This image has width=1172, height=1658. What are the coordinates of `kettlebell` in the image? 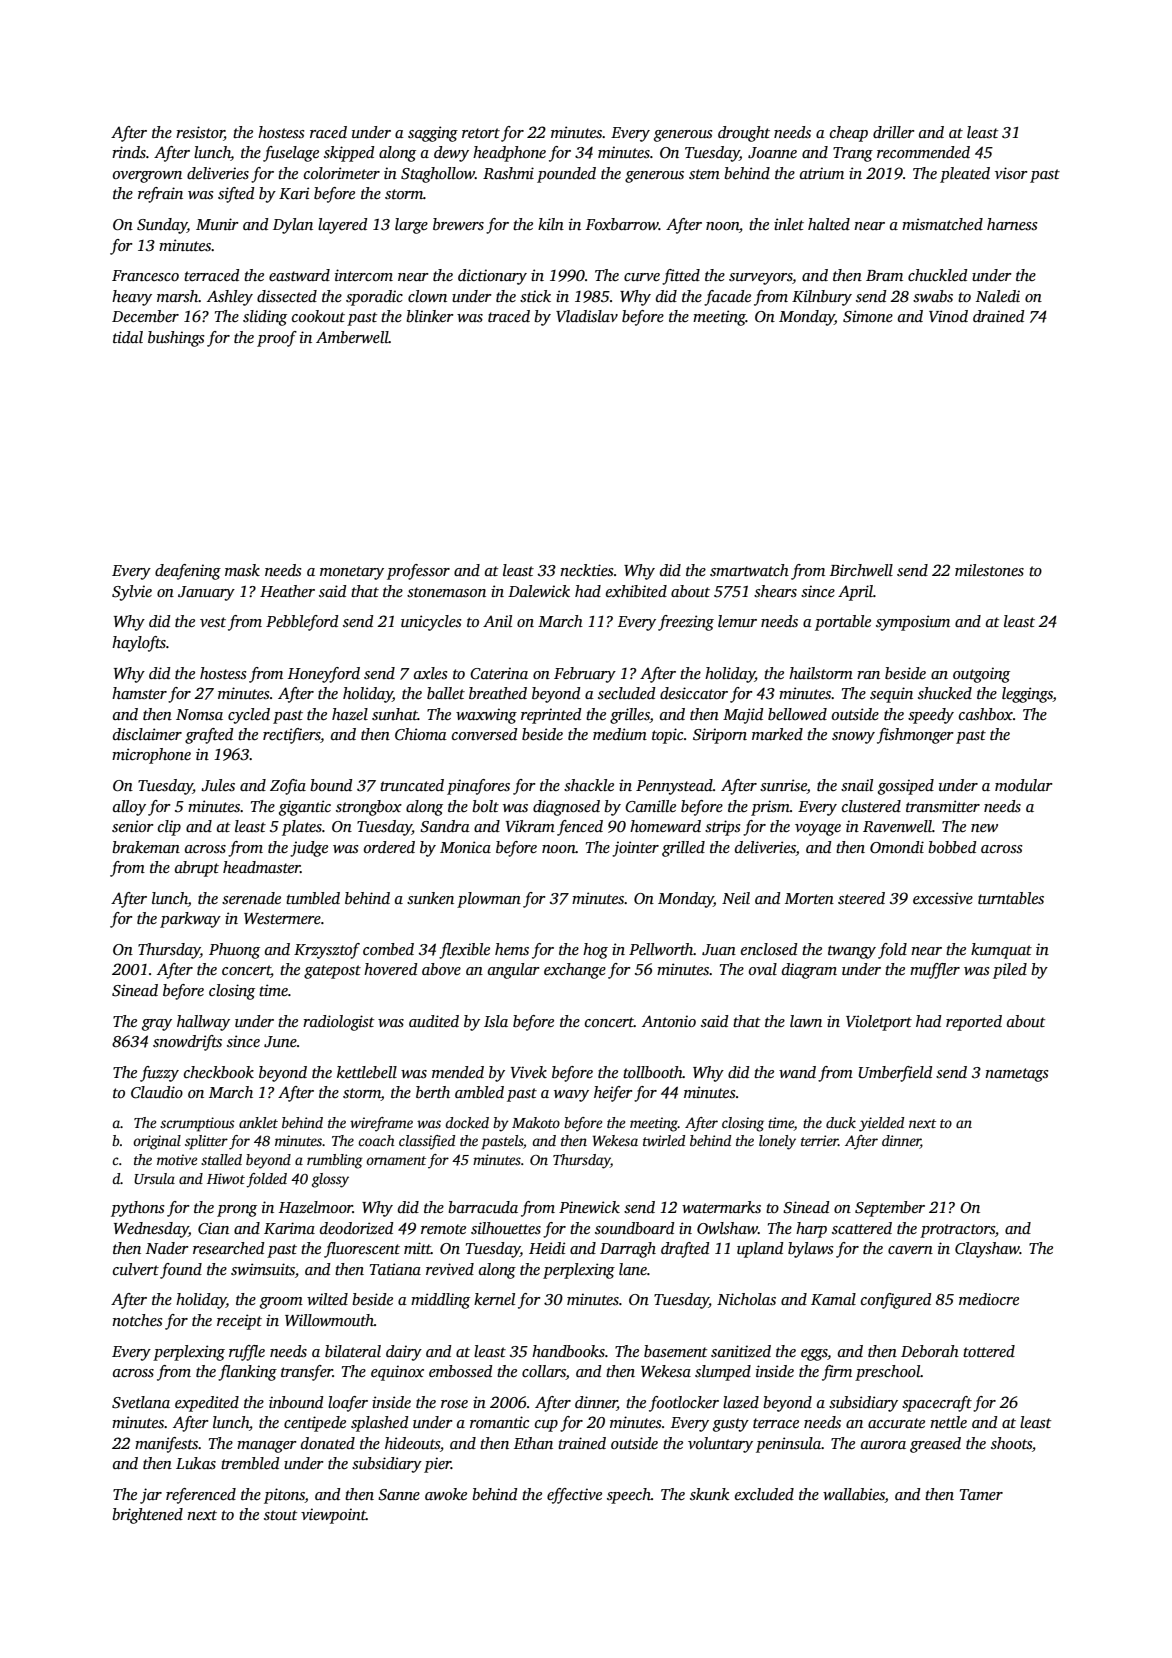 It's located at (367, 1072).
